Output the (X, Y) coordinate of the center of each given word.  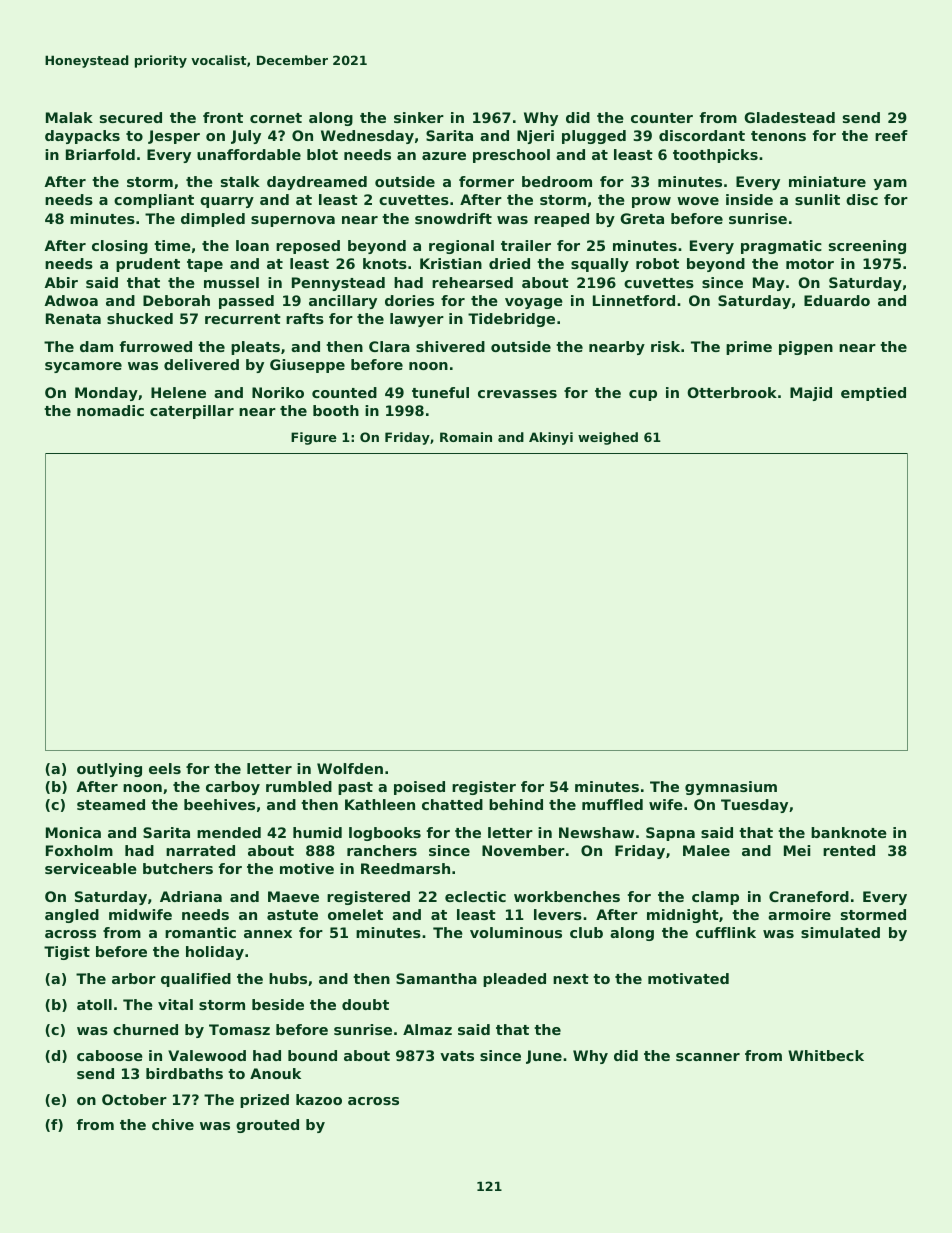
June (544, 1057)
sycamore (83, 367)
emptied (873, 394)
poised (419, 788)
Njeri (535, 137)
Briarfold (100, 154)
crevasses (517, 394)
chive (173, 1124)
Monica (73, 832)
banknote (849, 832)
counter (662, 118)
